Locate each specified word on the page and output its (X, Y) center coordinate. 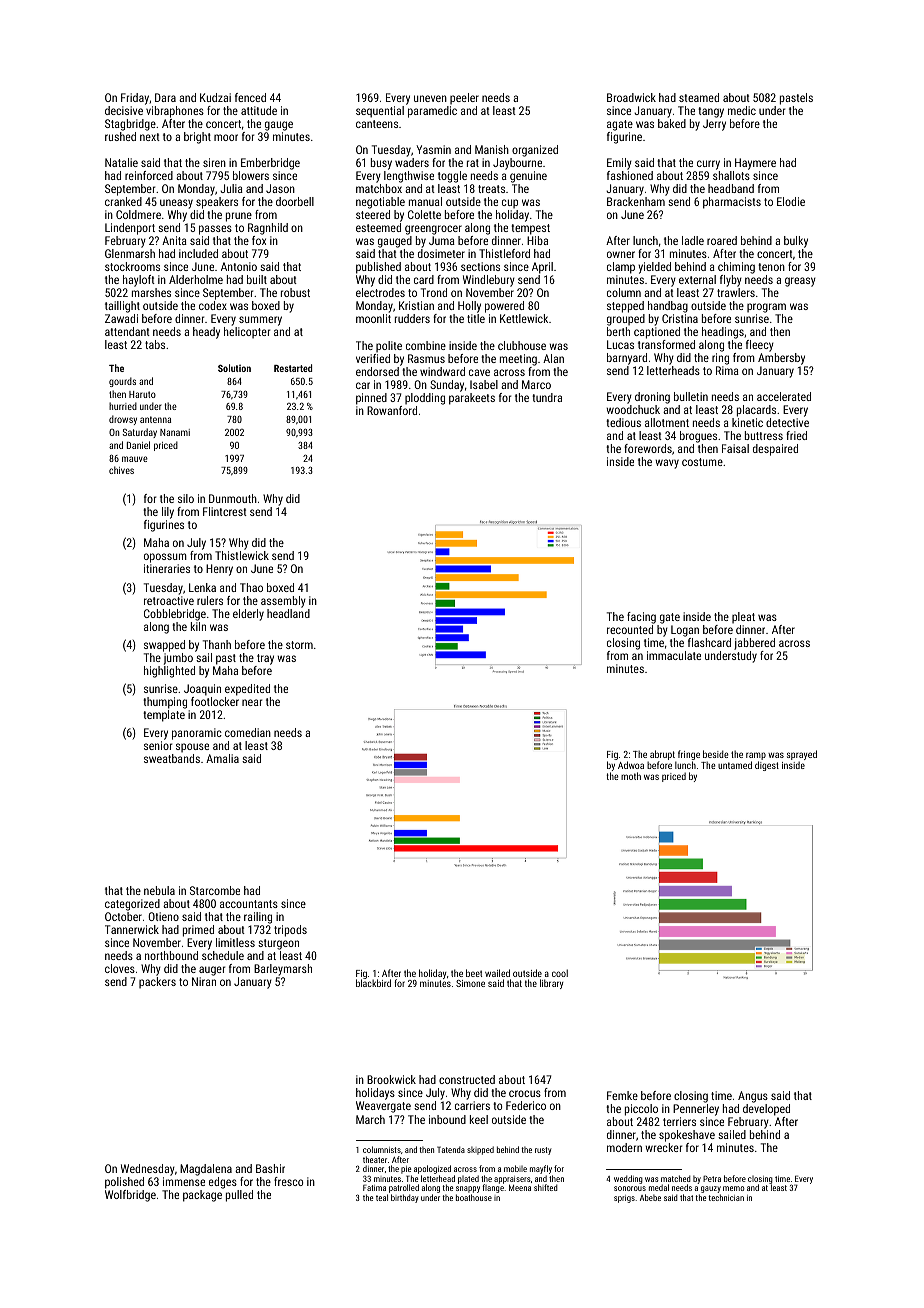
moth (631, 776)
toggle (452, 177)
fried (796, 435)
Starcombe (215, 890)
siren (214, 162)
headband (731, 188)
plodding (425, 399)
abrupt (662, 755)
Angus (753, 1097)
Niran (204, 981)
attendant (127, 331)
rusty (543, 1151)
